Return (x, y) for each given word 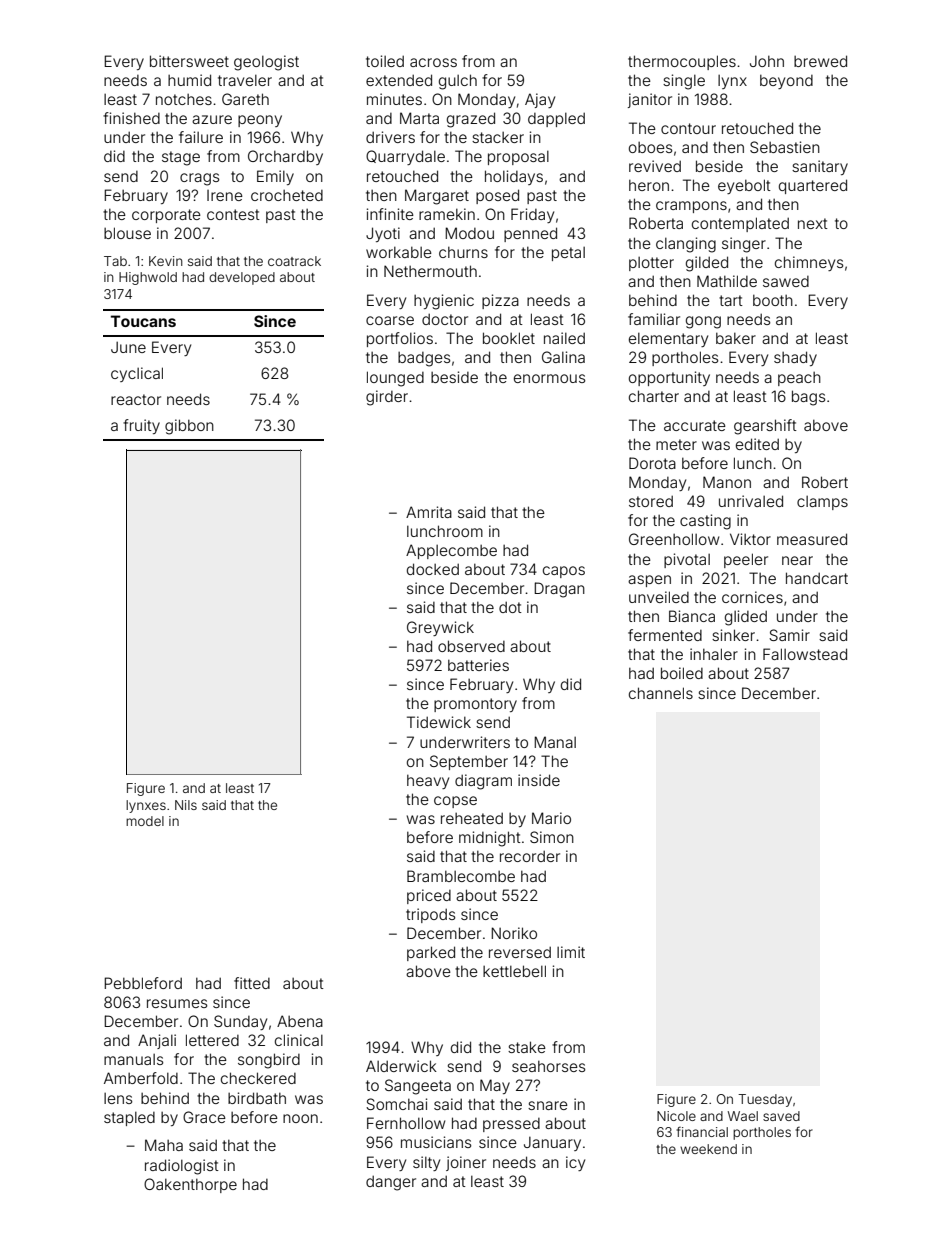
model (145, 821)
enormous (549, 378)
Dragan (559, 590)
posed (497, 196)
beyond (786, 82)
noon (300, 1118)
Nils (186, 805)
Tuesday (765, 1100)
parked (431, 953)
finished (131, 118)
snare (548, 1105)
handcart (817, 578)
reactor (136, 399)
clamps (822, 503)
